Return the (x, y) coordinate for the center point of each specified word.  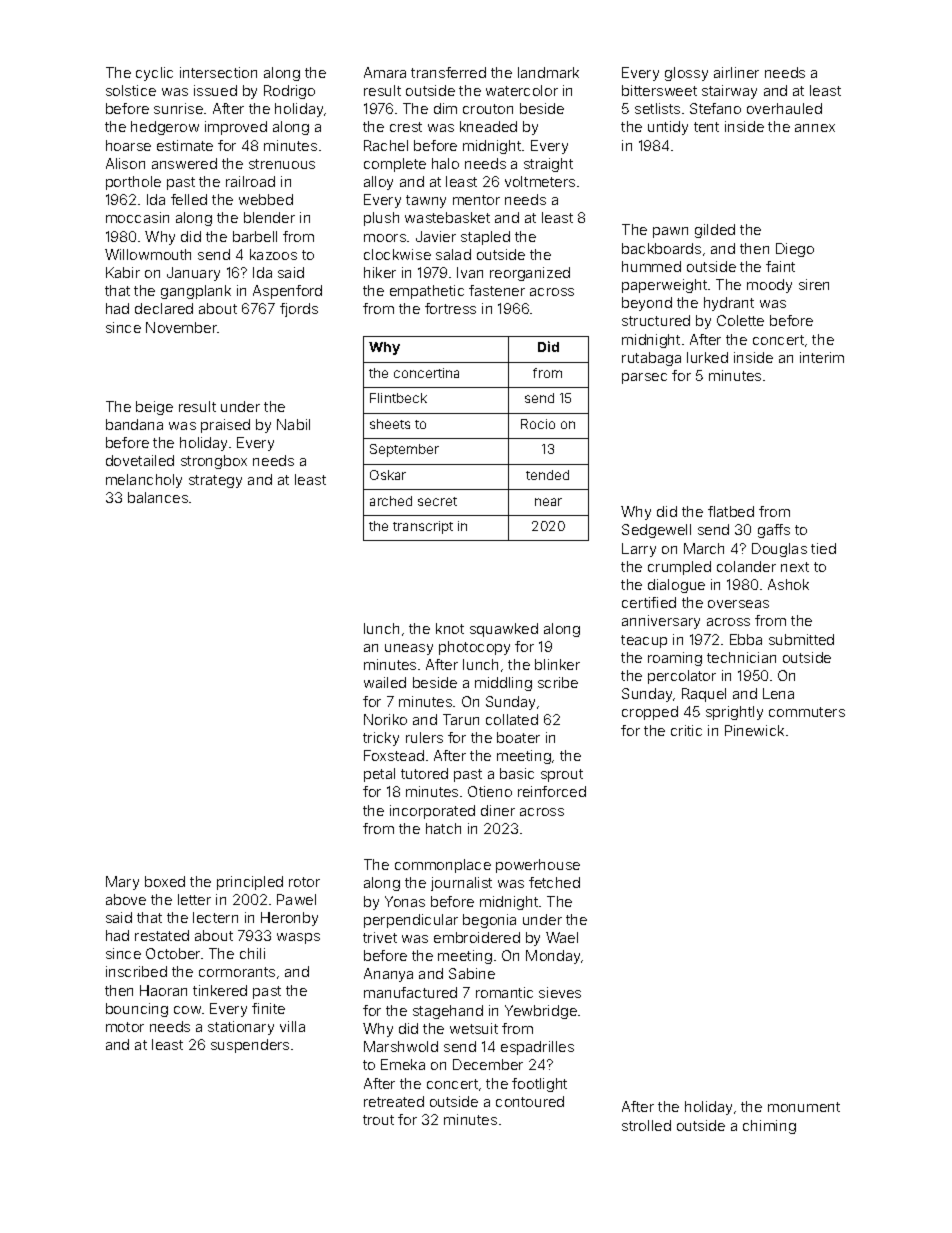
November (182, 327)
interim (822, 357)
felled (189, 199)
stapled (485, 238)
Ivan (470, 272)
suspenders (250, 1046)
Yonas (405, 901)
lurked (707, 357)
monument (804, 1107)
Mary (122, 883)
